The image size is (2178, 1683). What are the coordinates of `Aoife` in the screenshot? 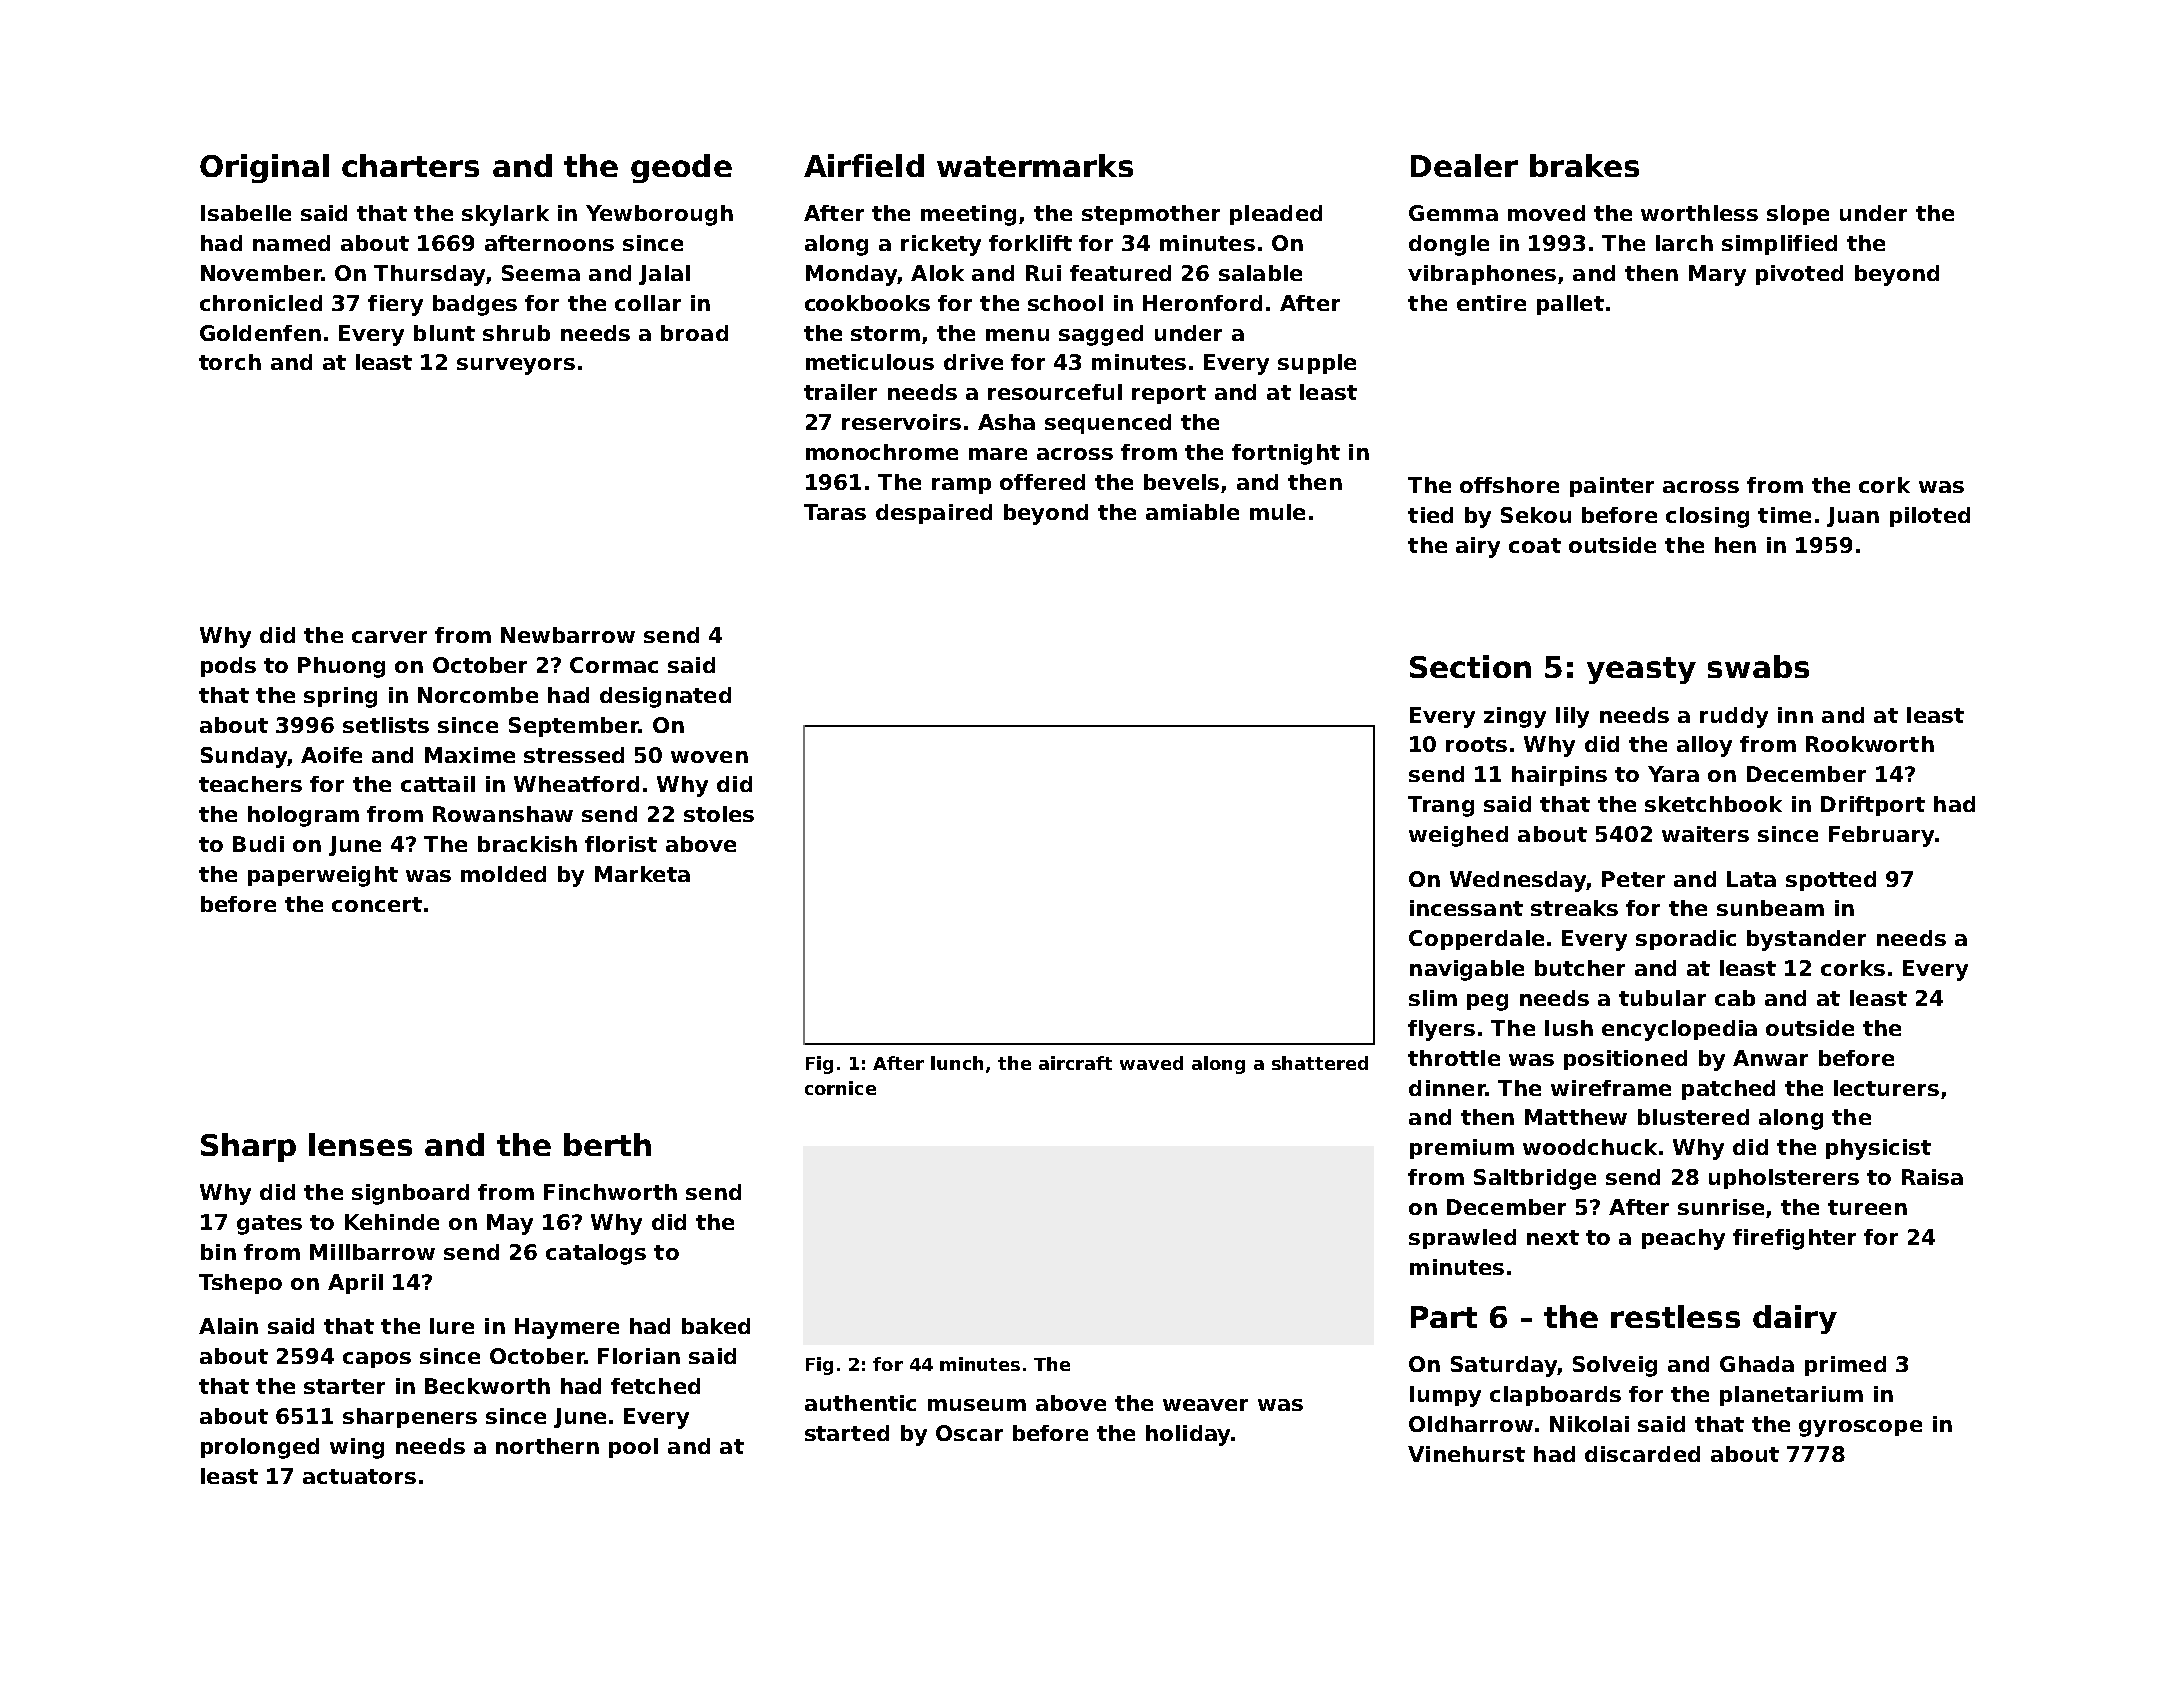 It's located at (331, 755).
